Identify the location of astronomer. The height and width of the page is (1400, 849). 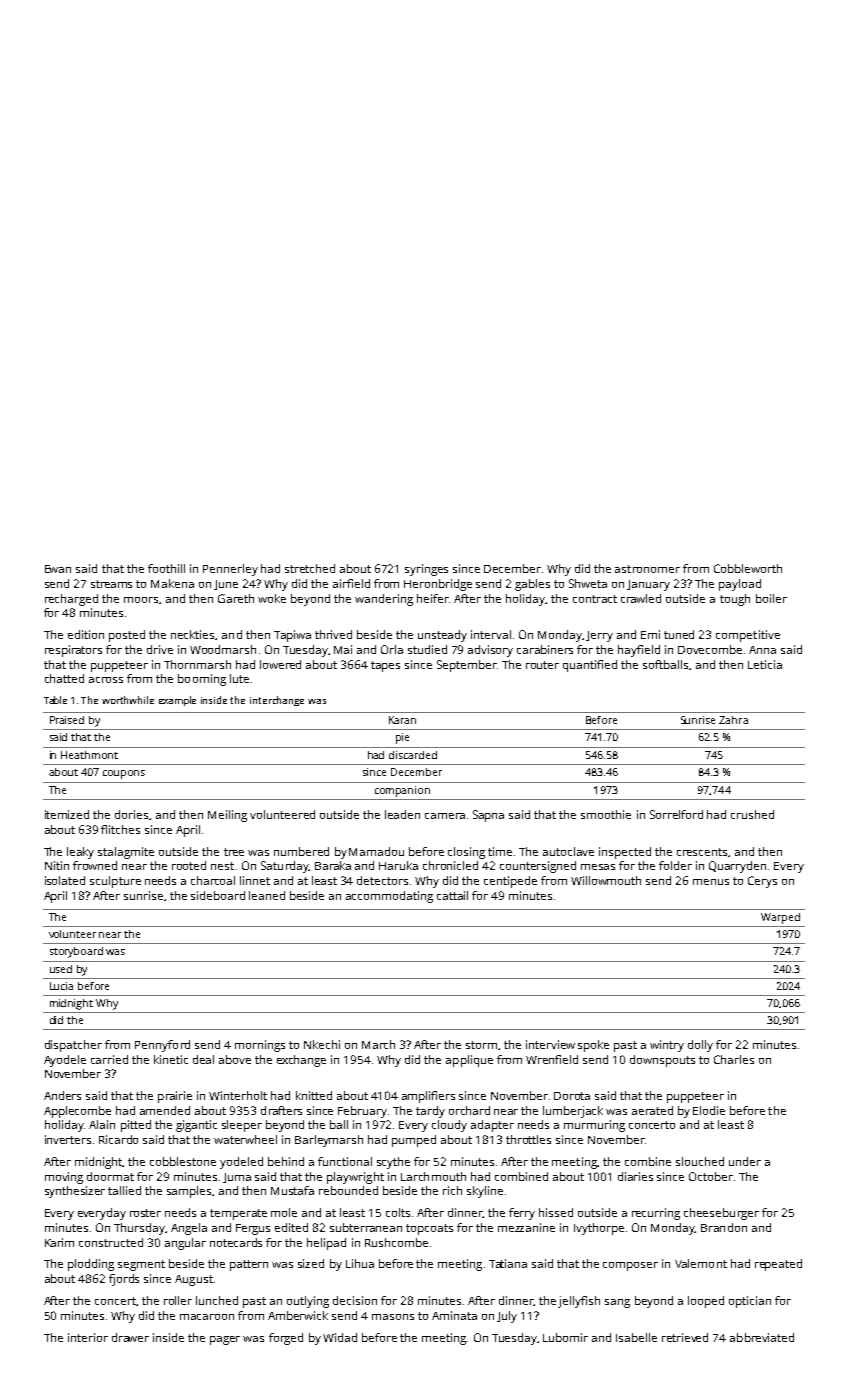
(647, 569).
